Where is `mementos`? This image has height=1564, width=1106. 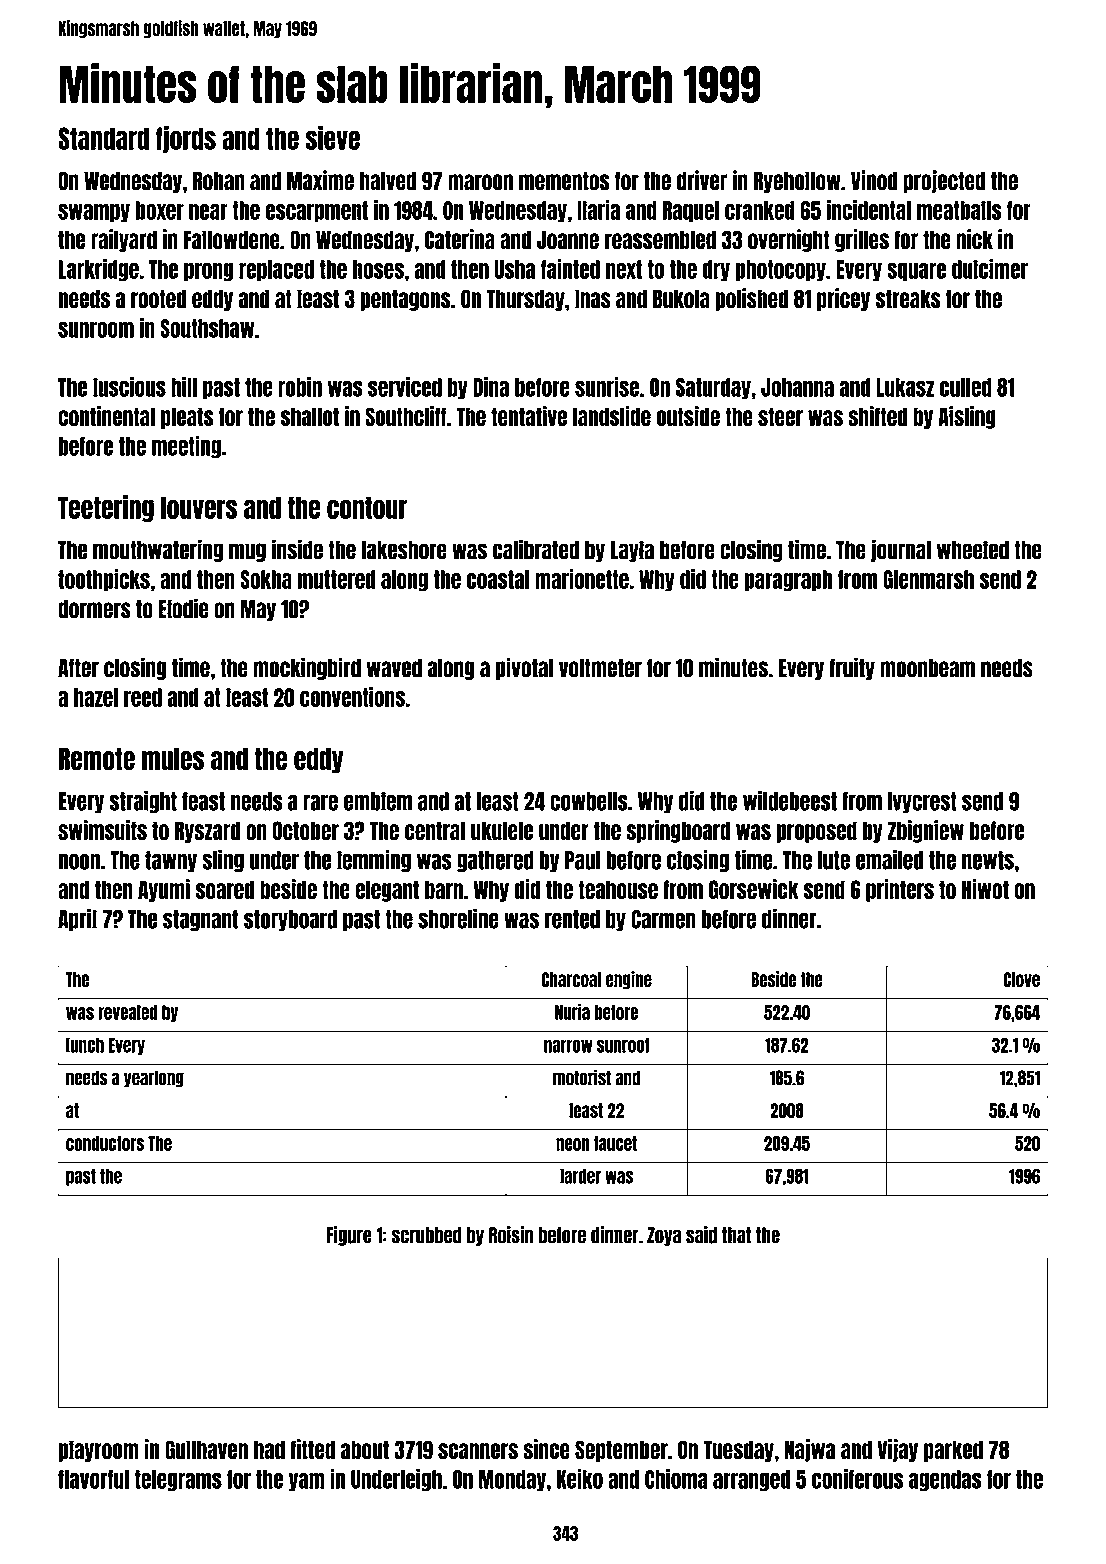 mementos is located at coordinates (564, 181).
